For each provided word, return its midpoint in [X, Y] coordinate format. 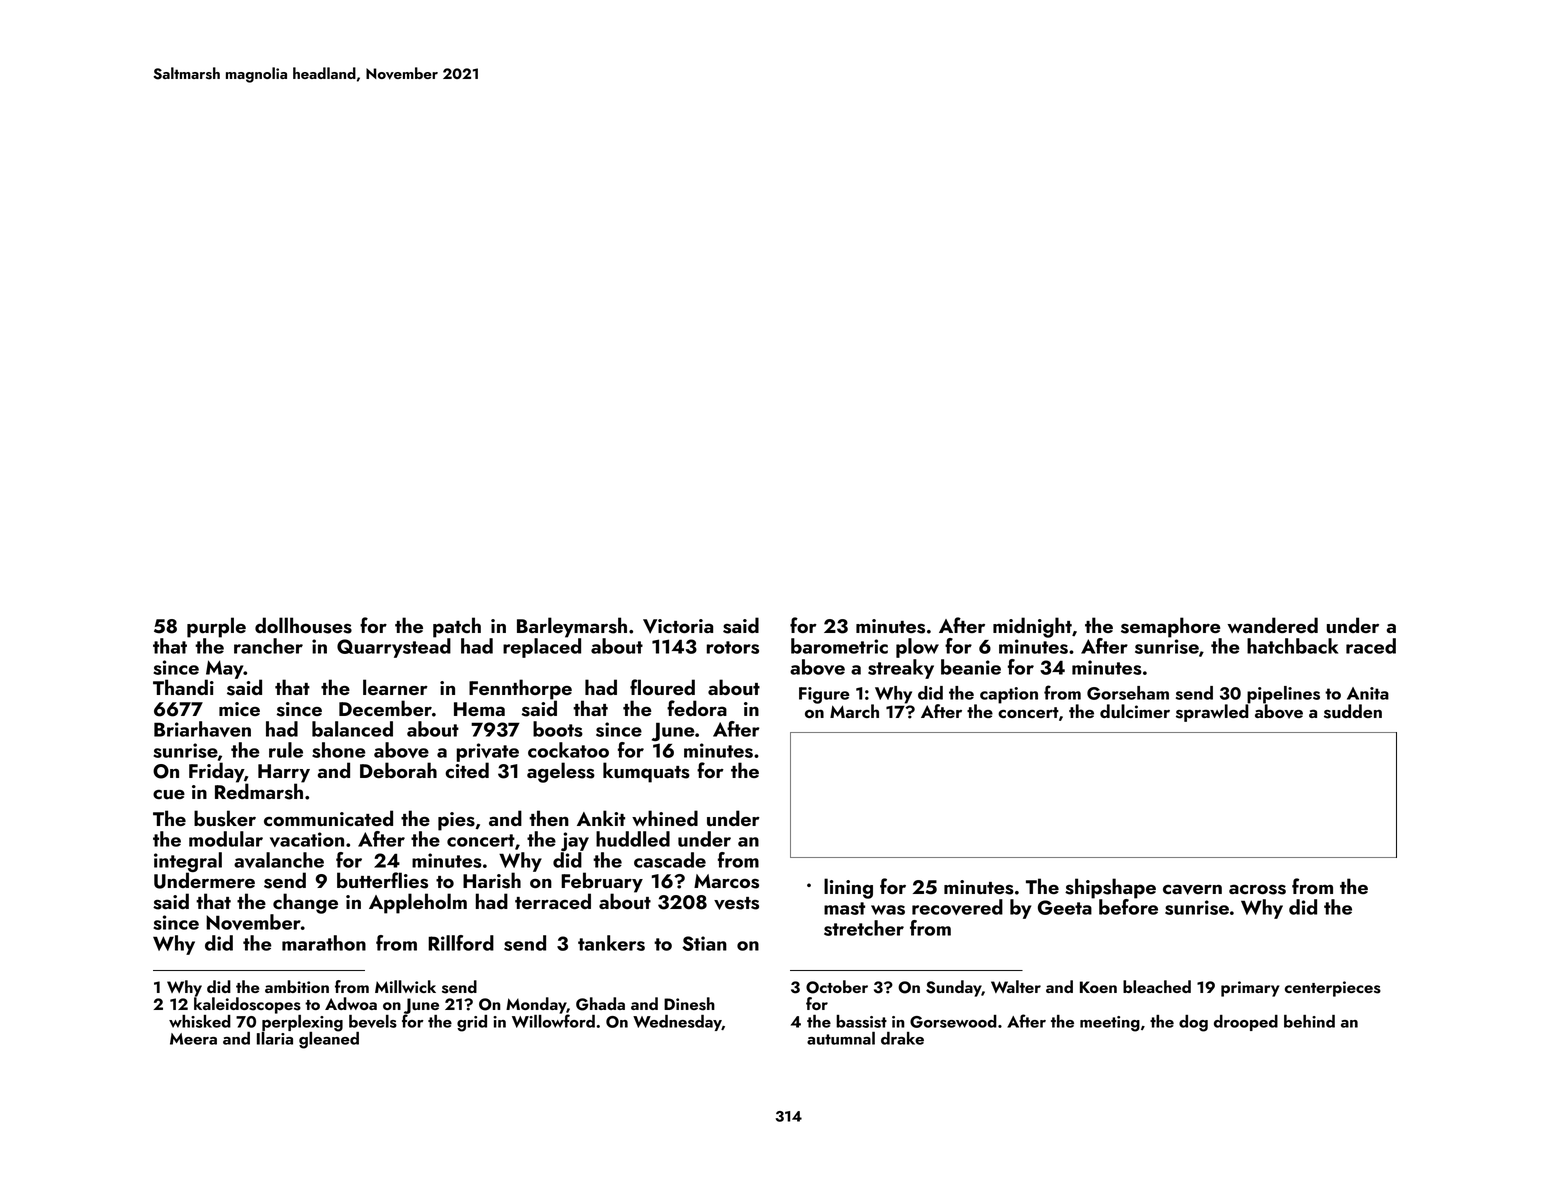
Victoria [678, 626]
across [1257, 889]
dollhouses [303, 625]
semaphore [1171, 627]
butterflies [382, 880]
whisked [200, 1021]
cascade [670, 860]
